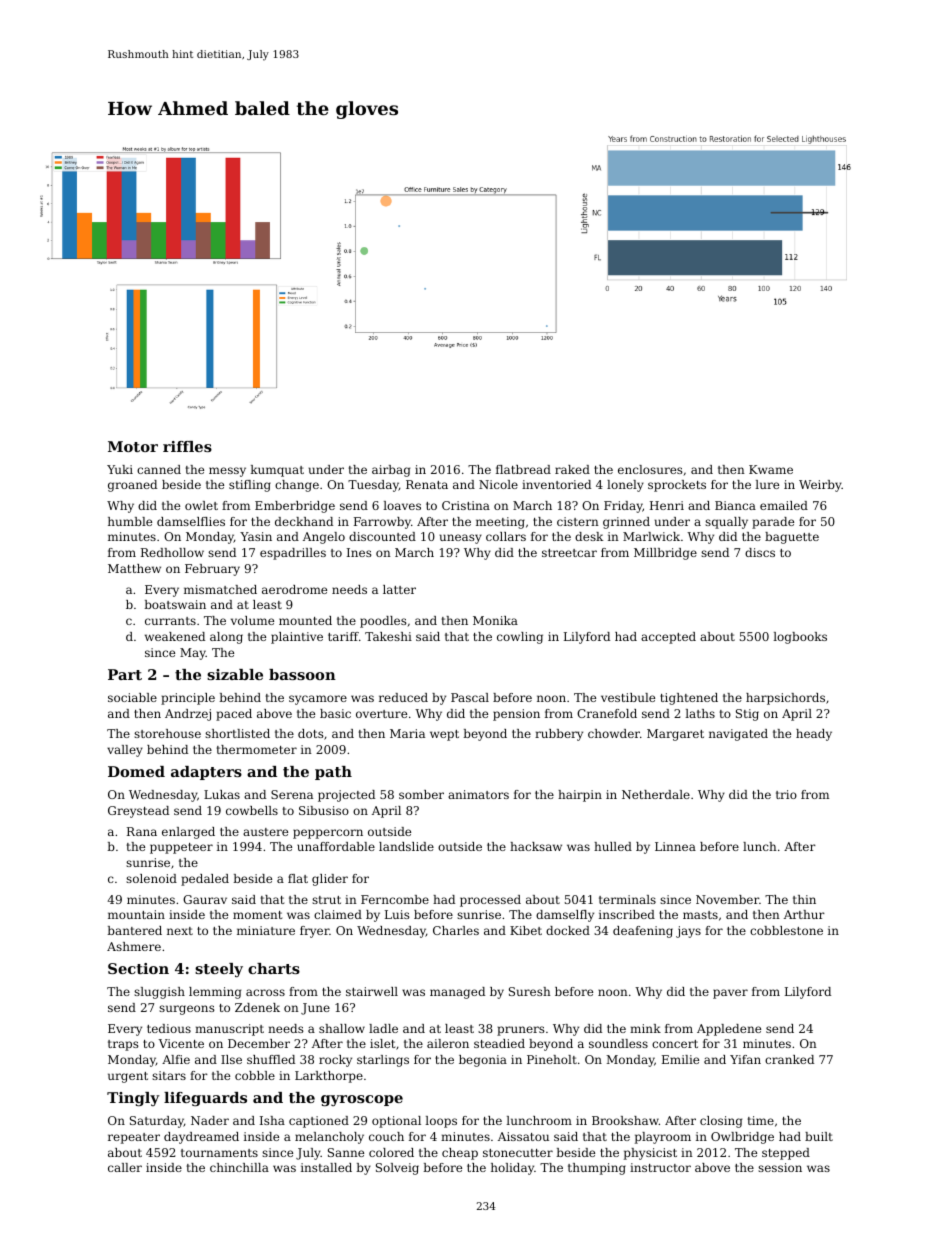  Describe the element at coordinates (188, 699) in the page. I see `principle` at that location.
